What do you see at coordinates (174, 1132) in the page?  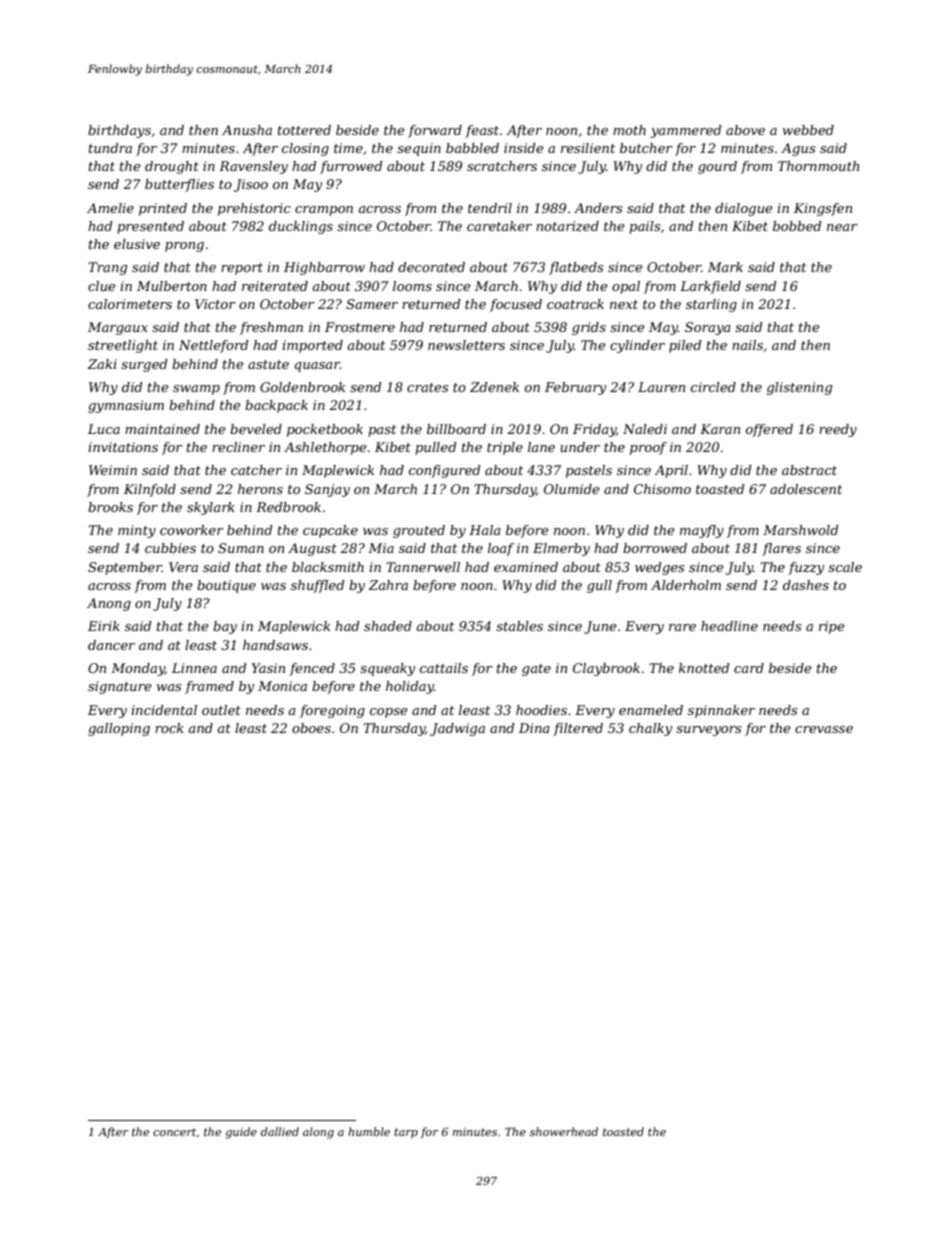 I see `concert` at bounding box center [174, 1132].
